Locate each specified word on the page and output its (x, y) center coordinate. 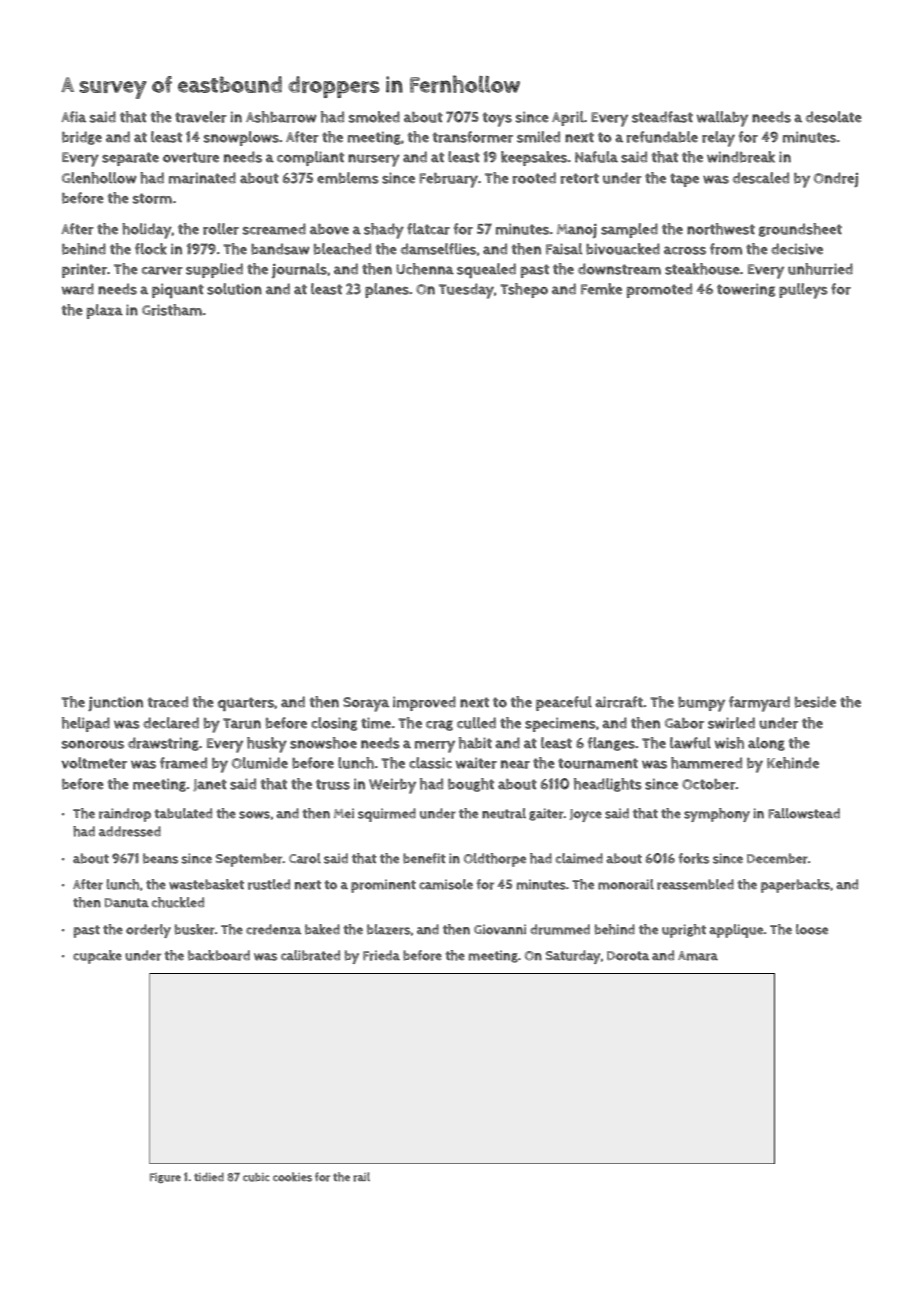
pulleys (803, 291)
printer (84, 270)
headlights (608, 785)
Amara (698, 956)
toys (497, 119)
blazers (388, 929)
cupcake (97, 957)
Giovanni (500, 929)
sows (254, 815)
